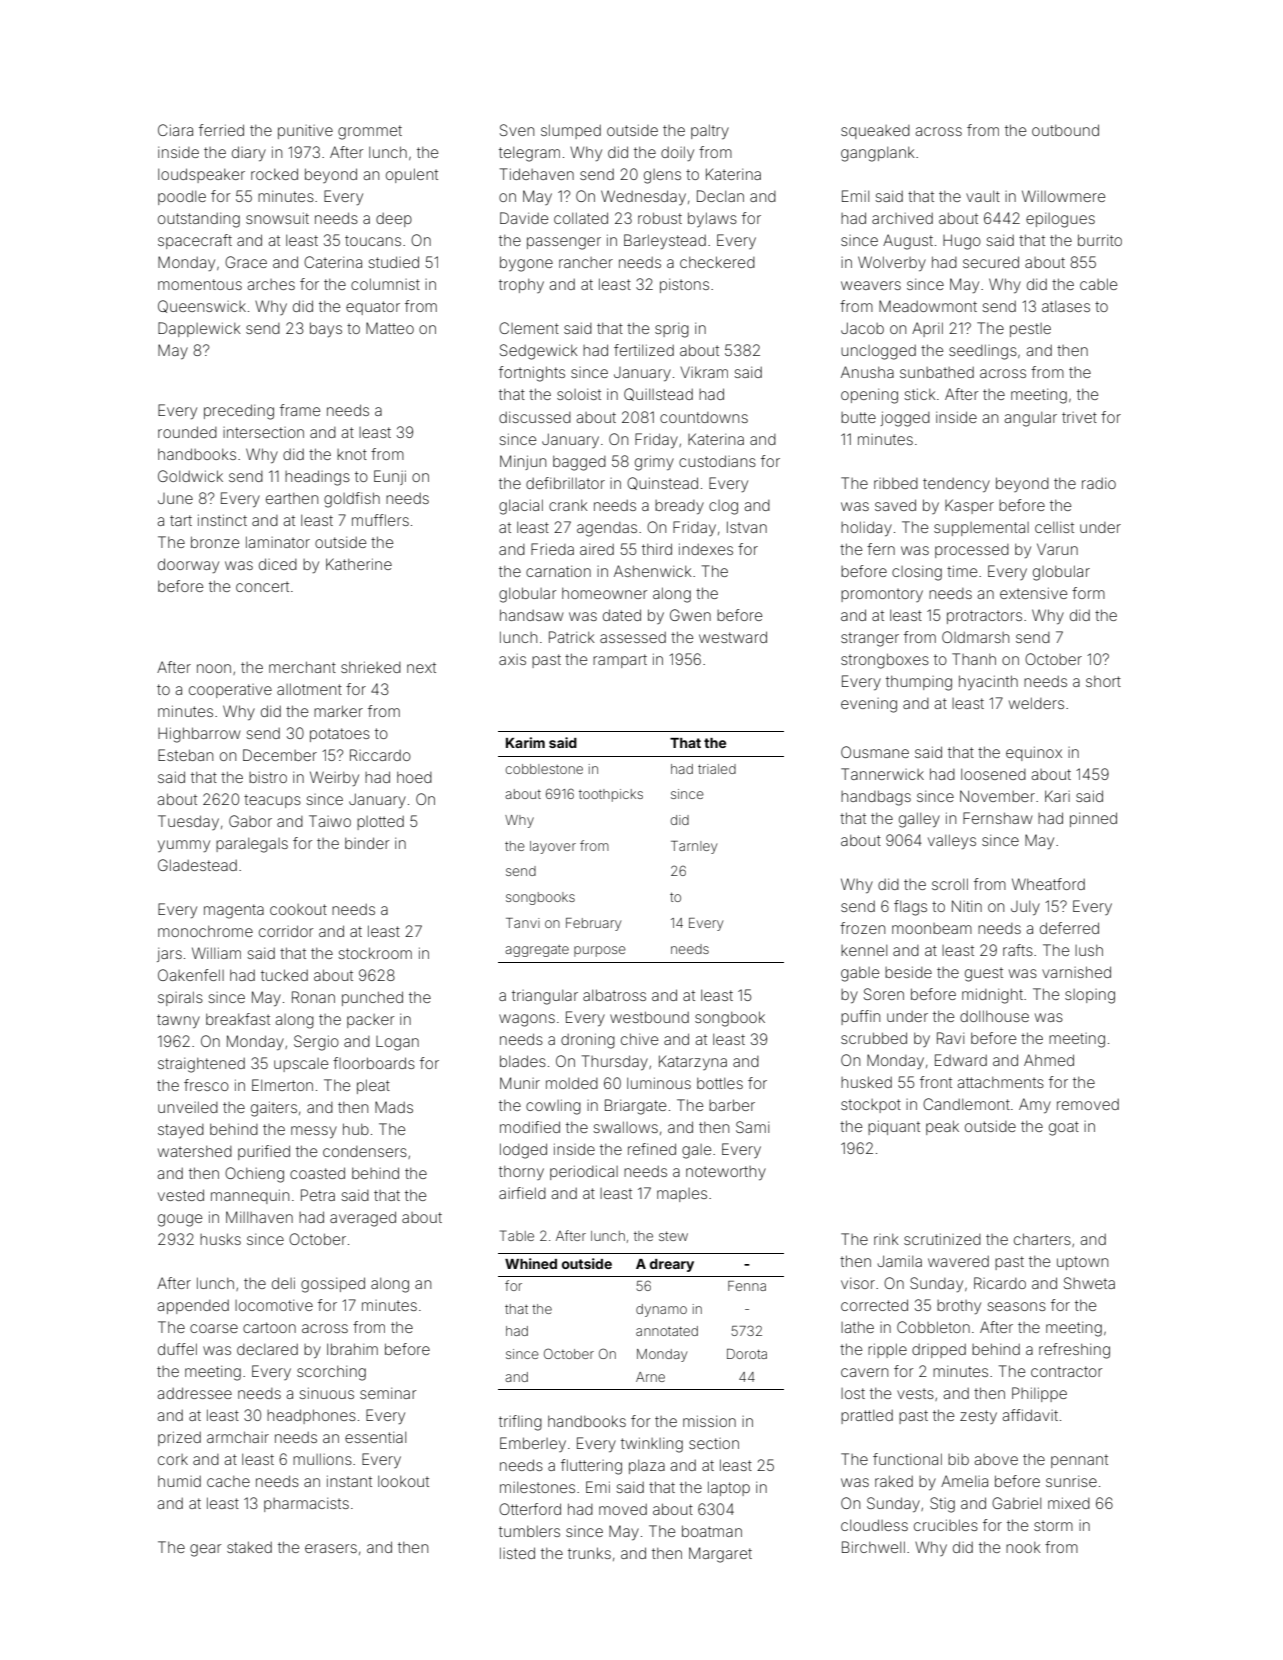  What do you see at coordinates (1089, 950) in the page?
I see `lush` at bounding box center [1089, 950].
